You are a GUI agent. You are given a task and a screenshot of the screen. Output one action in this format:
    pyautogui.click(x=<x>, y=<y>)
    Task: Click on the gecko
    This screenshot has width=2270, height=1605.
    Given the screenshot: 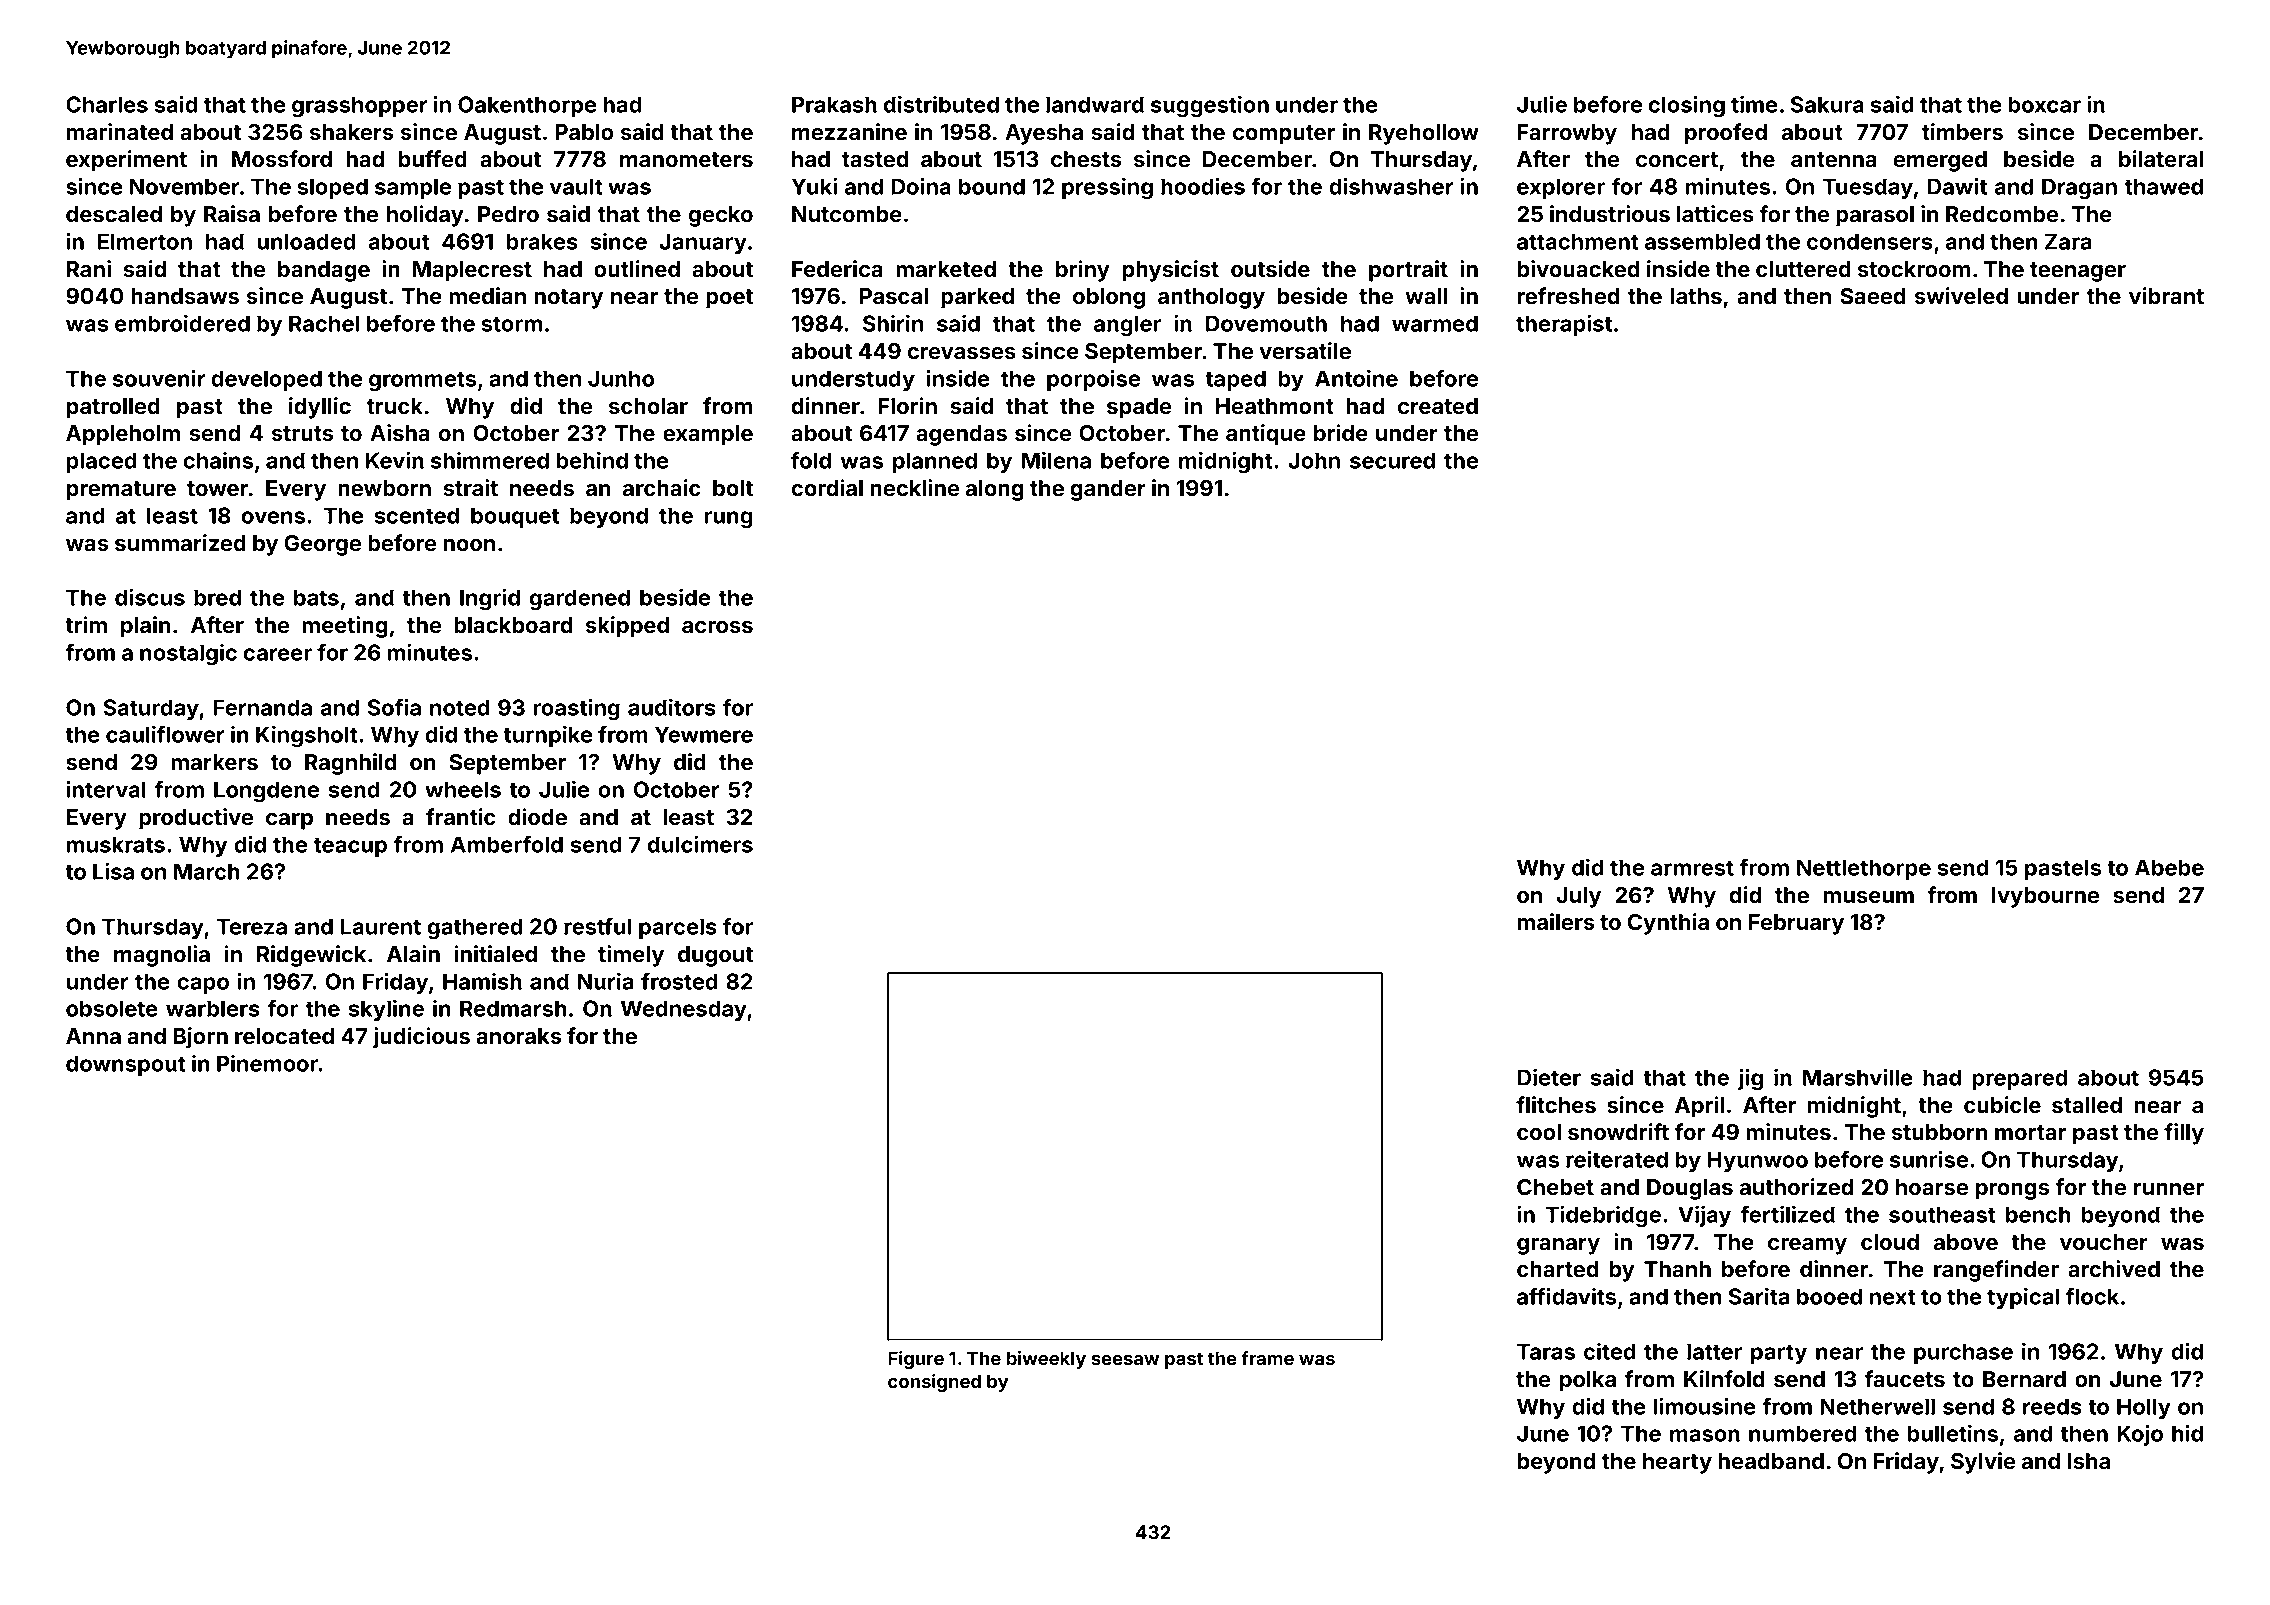 What is the action you would take?
    pyautogui.click(x=721, y=216)
